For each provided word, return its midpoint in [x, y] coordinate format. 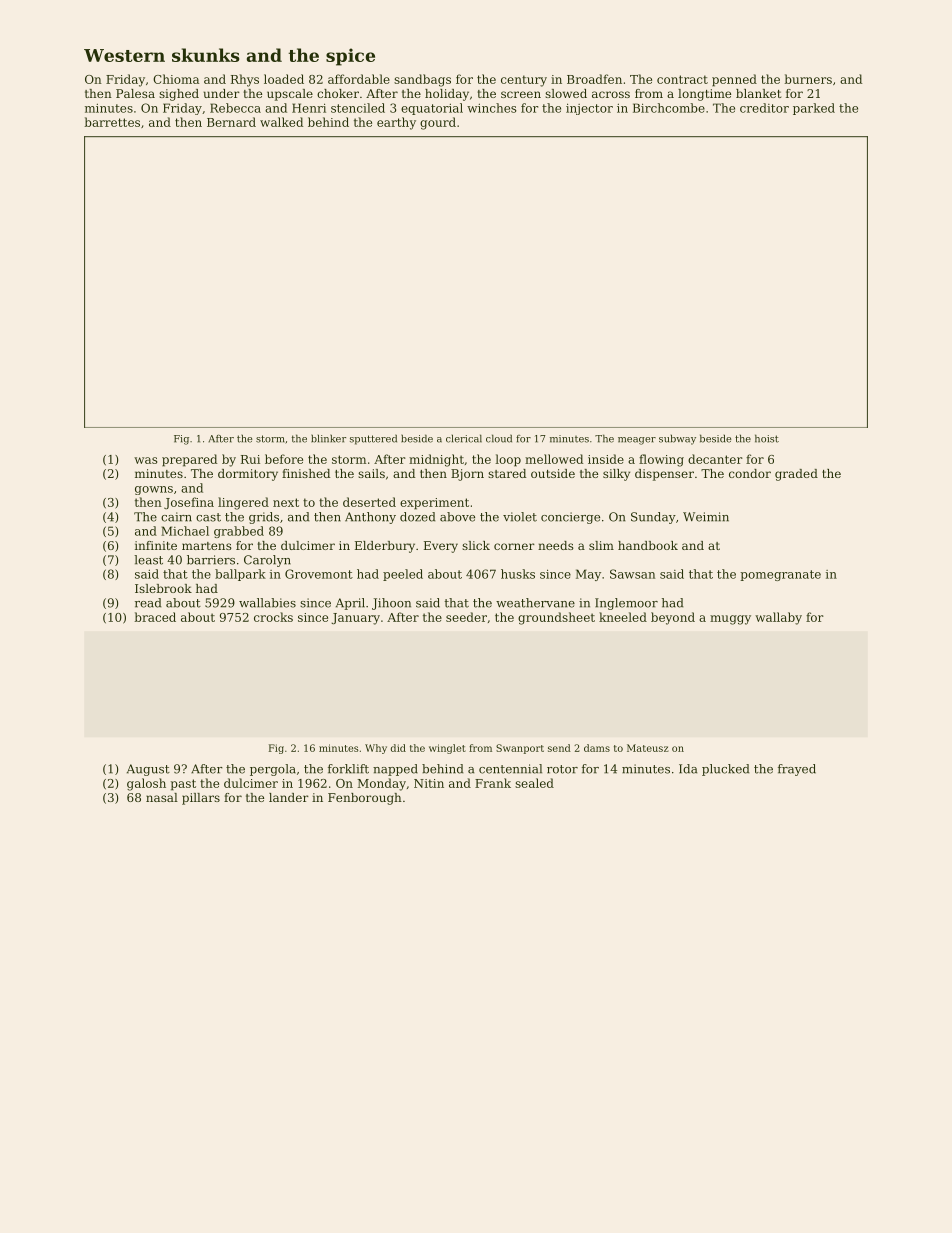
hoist [767, 438]
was [145, 460]
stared [507, 473]
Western [124, 55]
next [286, 502]
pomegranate [780, 575]
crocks [273, 617]
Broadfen [594, 79]
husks [518, 574]
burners [808, 79]
